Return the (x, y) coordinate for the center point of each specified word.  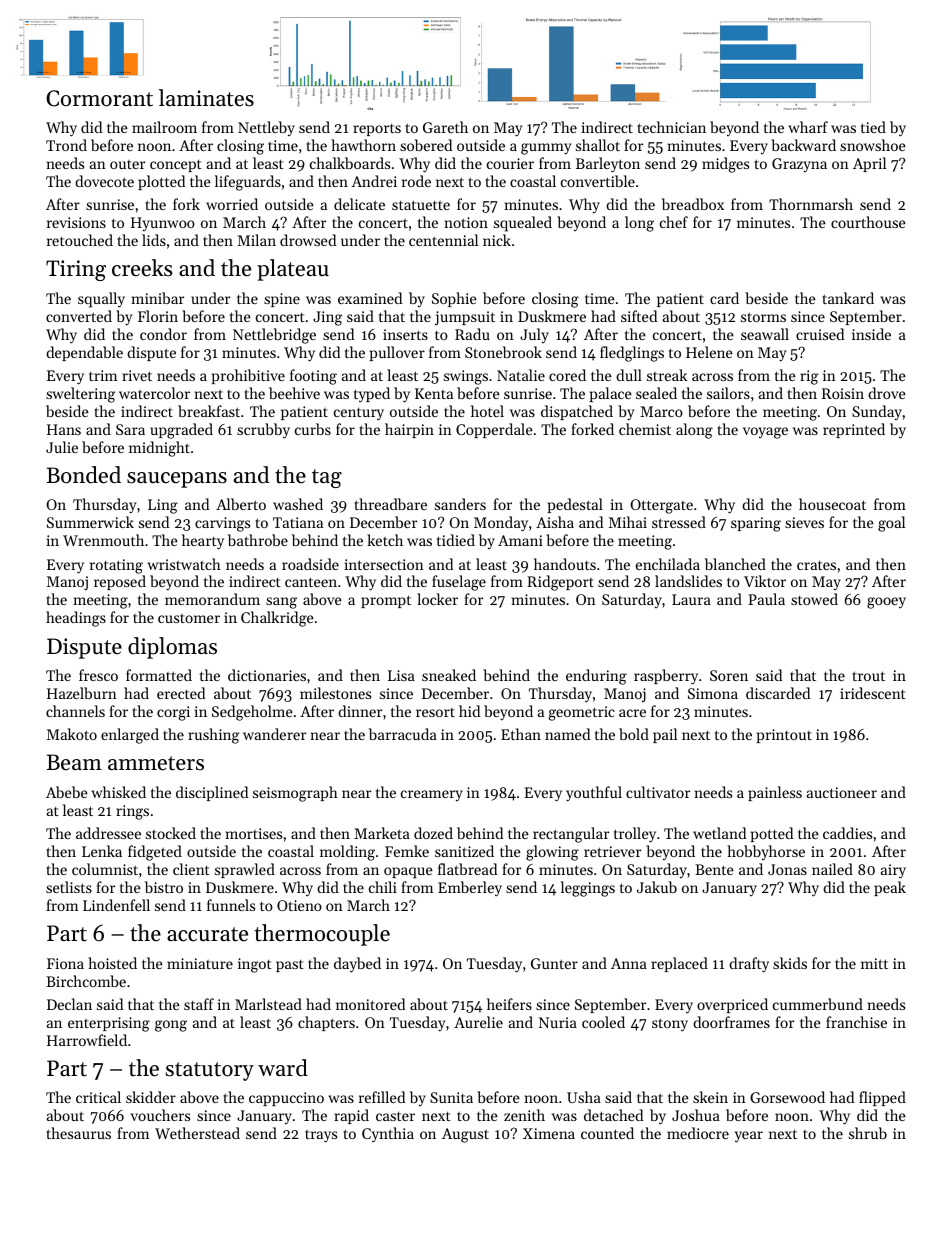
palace (611, 394)
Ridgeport (560, 583)
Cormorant (99, 98)
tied (873, 127)
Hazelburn (82, 693)
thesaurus (78, 1133)
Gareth (445, 127)
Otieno (299, 905)
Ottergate (661, 506)
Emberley (470, 889)
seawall (765, 334)
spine (282, 300)
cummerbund (818, 1004)
